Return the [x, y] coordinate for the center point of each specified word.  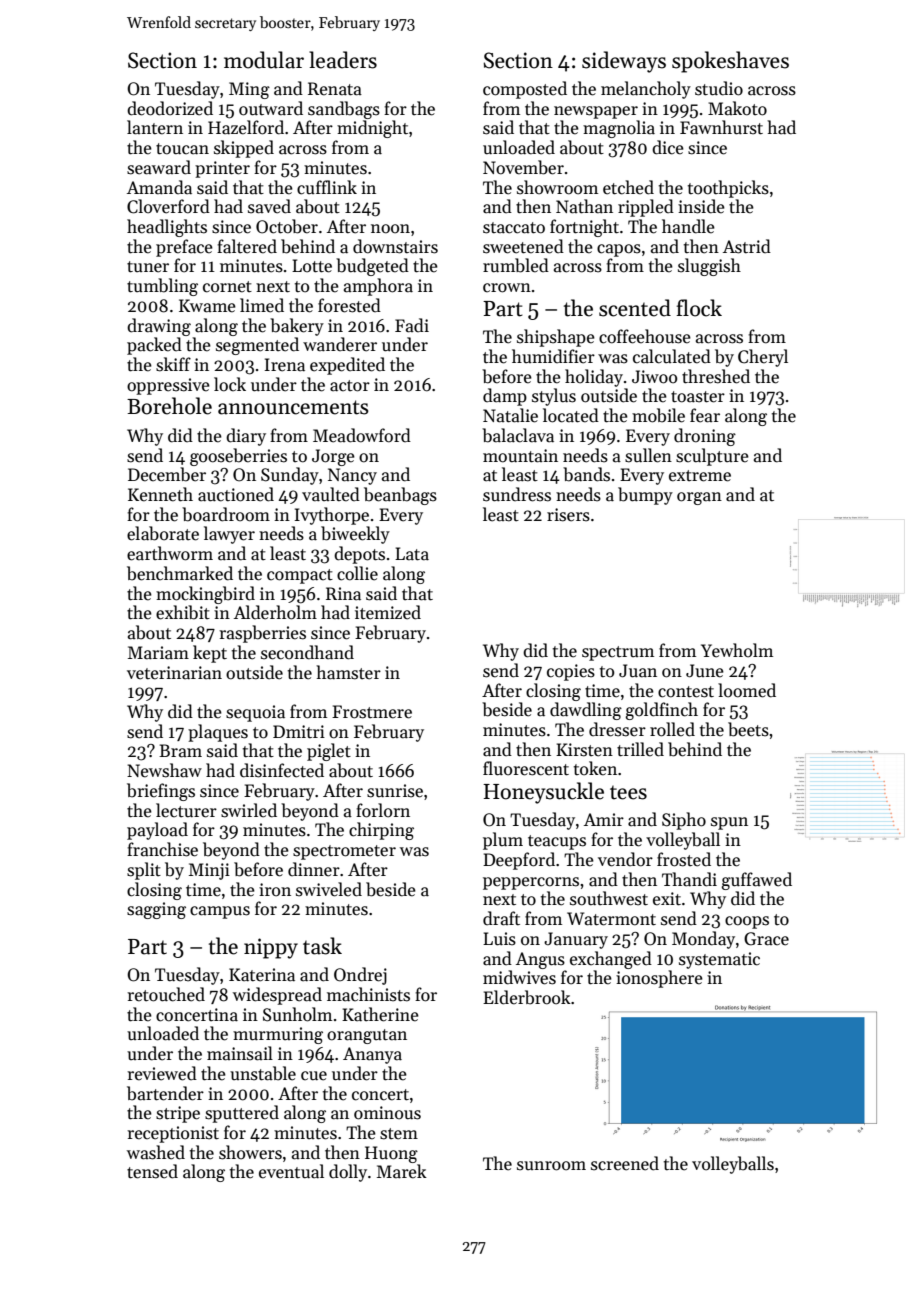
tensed [152, 1171]
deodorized [170, 108]
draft [501, 918]
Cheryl [763, 358]
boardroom [226, 514]
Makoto [737, 108]
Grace [766, 939]
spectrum [618, 653]
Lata [412, 554]
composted [525, 90]
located [571, 415]
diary [246, 437]
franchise [162, 849]
